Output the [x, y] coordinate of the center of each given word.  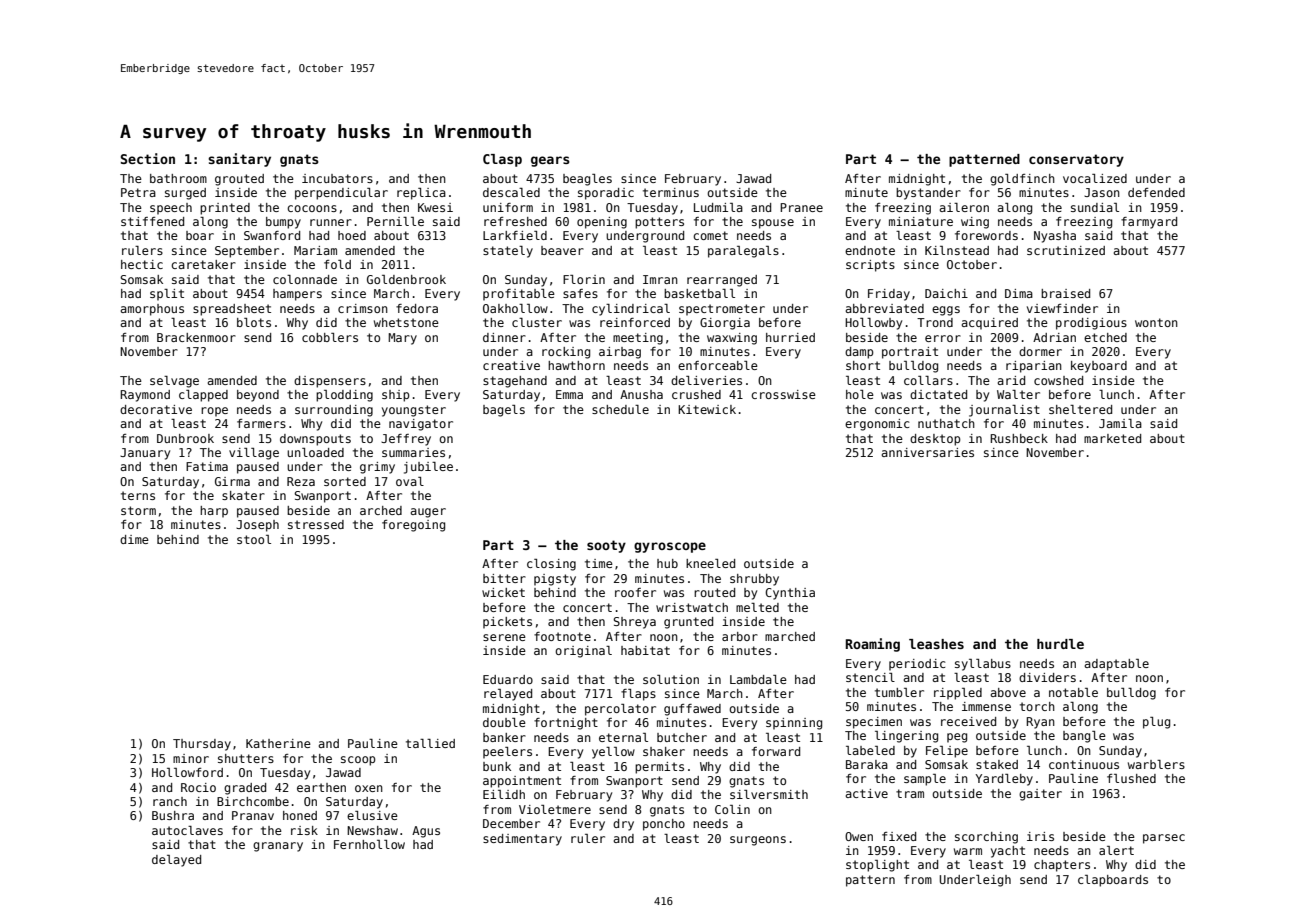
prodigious [1091, 324]
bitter [504, 578]
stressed [316, 524]
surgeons [758, 841]
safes [580, 293]
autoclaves [187, 830]
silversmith [769, 794]
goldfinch [1022, 180]
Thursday [202, 745]
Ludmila [718, 207]
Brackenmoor [196, 337]
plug [1156, 723]
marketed [1112, 438]
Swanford [272, 235]
